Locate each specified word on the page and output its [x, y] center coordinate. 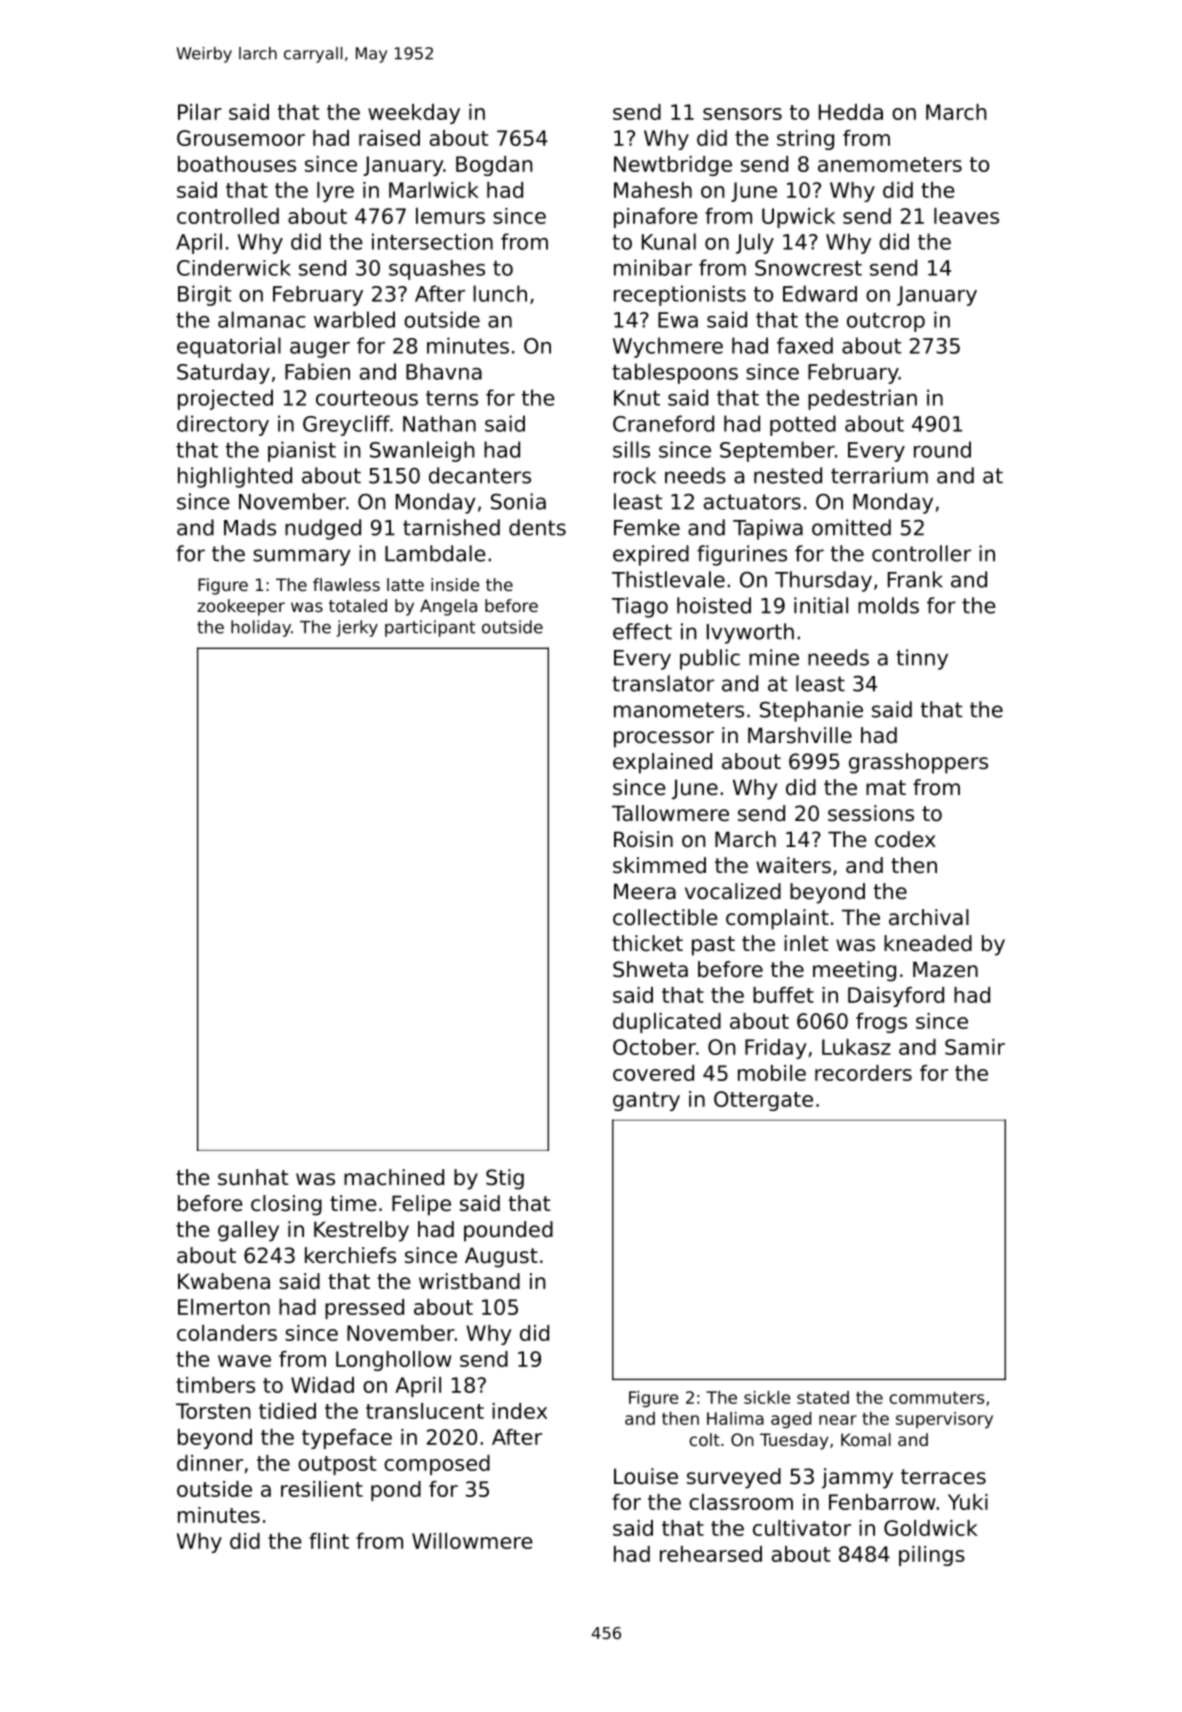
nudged [323, 529]
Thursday [823, 581]
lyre [335, 192]
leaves [966, 216]
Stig [505, 1179]
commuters [936, 1398]
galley [248, 1231]
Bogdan [494, 166]
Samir [975, 1047]
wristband [469, 1281]
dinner [210, 1463]
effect [642, 631]
